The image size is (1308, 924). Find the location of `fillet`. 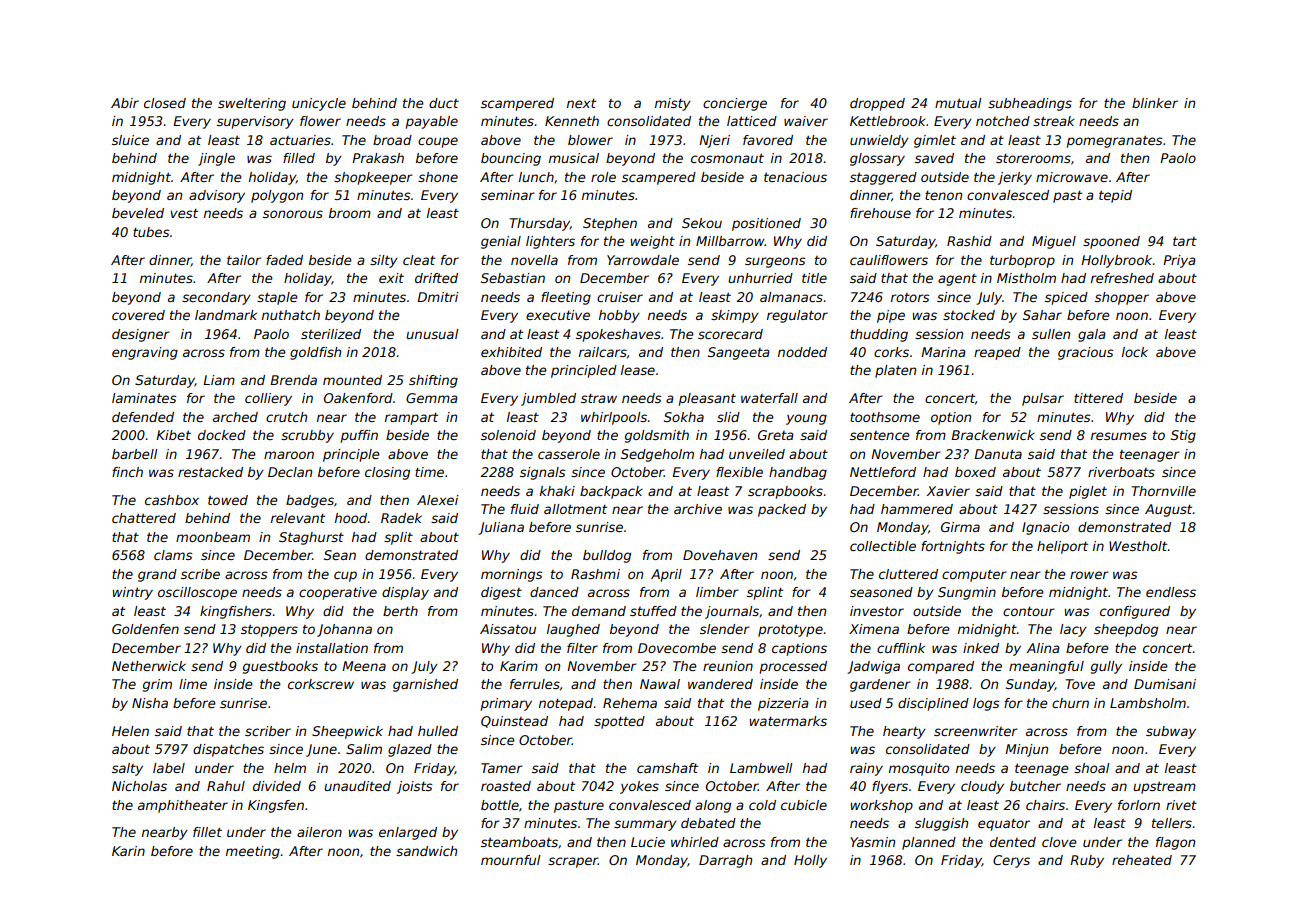

fillet is located at coordinates (207, 832).
